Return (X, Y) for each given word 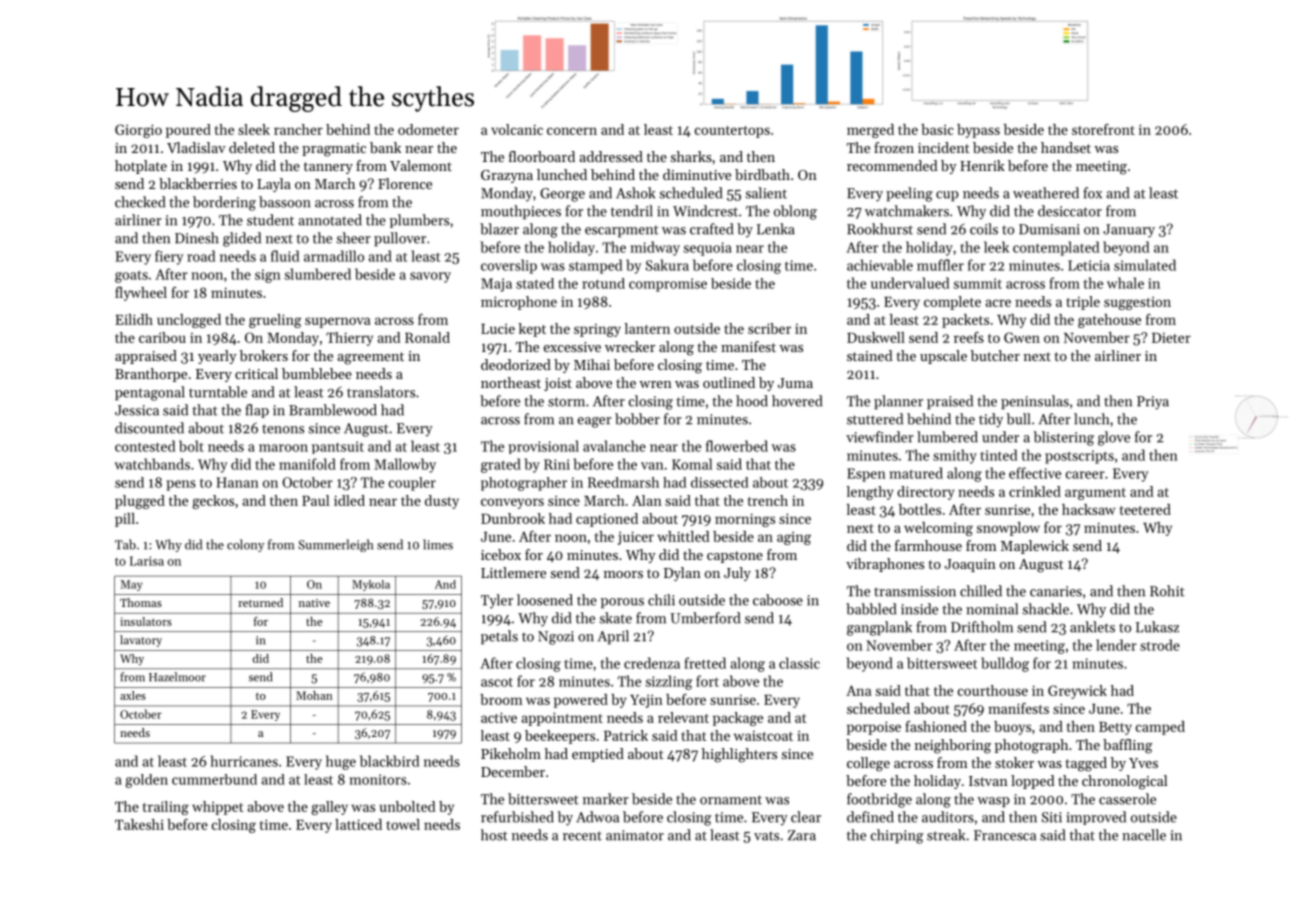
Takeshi (139, 824)
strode (1160, 645)
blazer (499, 229)
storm (566, 402)
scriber (769, 328)
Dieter (1171, 338)
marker (606, 799)
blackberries (198, 183)
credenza (652, 663)
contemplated (1056, 248)
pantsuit (338, 447)
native (314, 603)
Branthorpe (151, 375)
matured (916, 473)
